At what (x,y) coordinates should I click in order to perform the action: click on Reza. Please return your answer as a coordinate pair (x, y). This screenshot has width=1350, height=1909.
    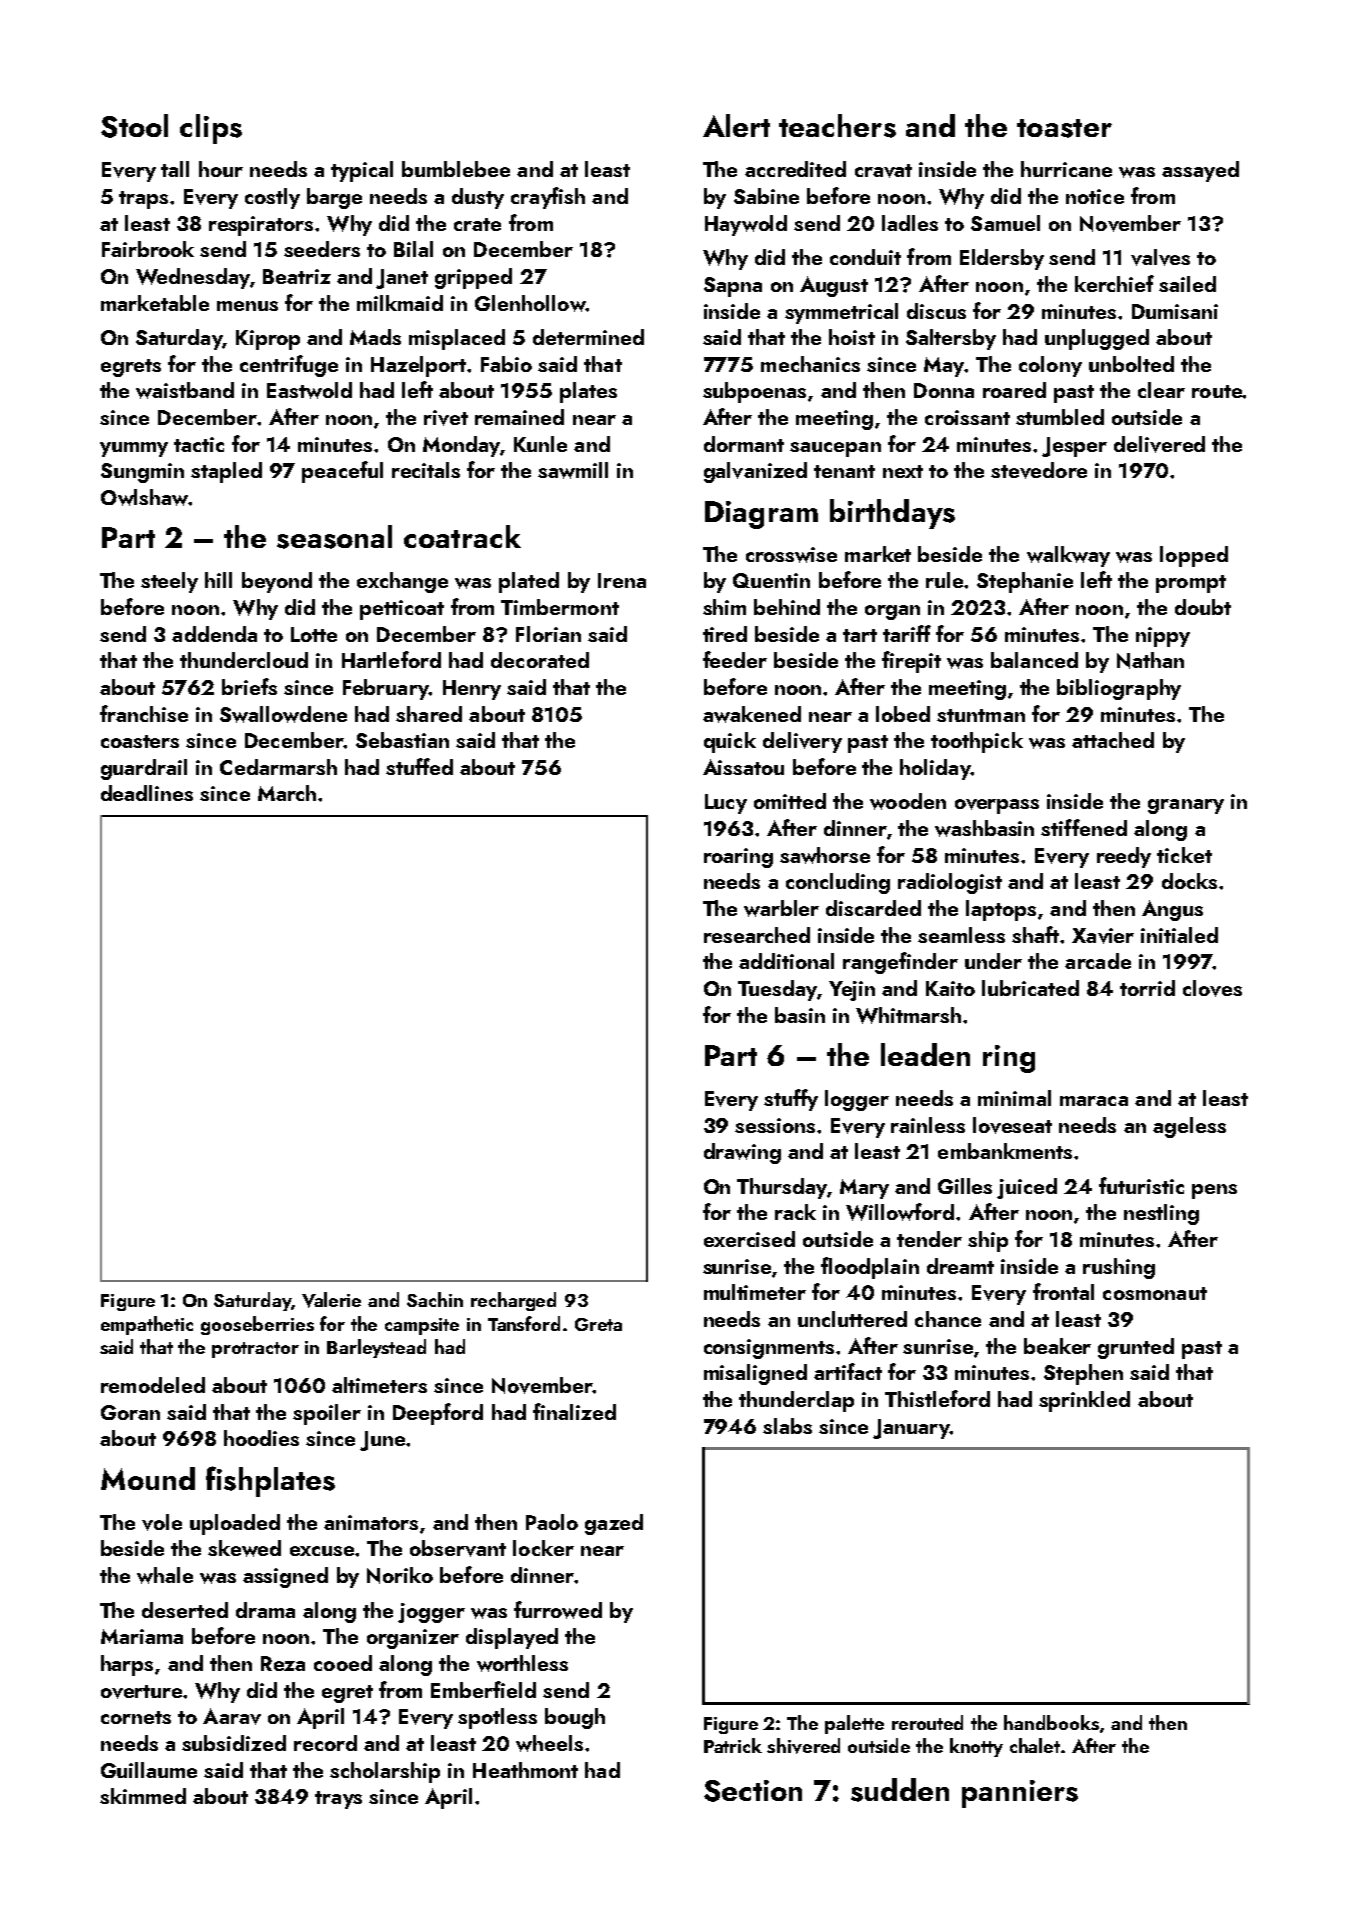
    Looking at the image, I should click on (283, 1663).
